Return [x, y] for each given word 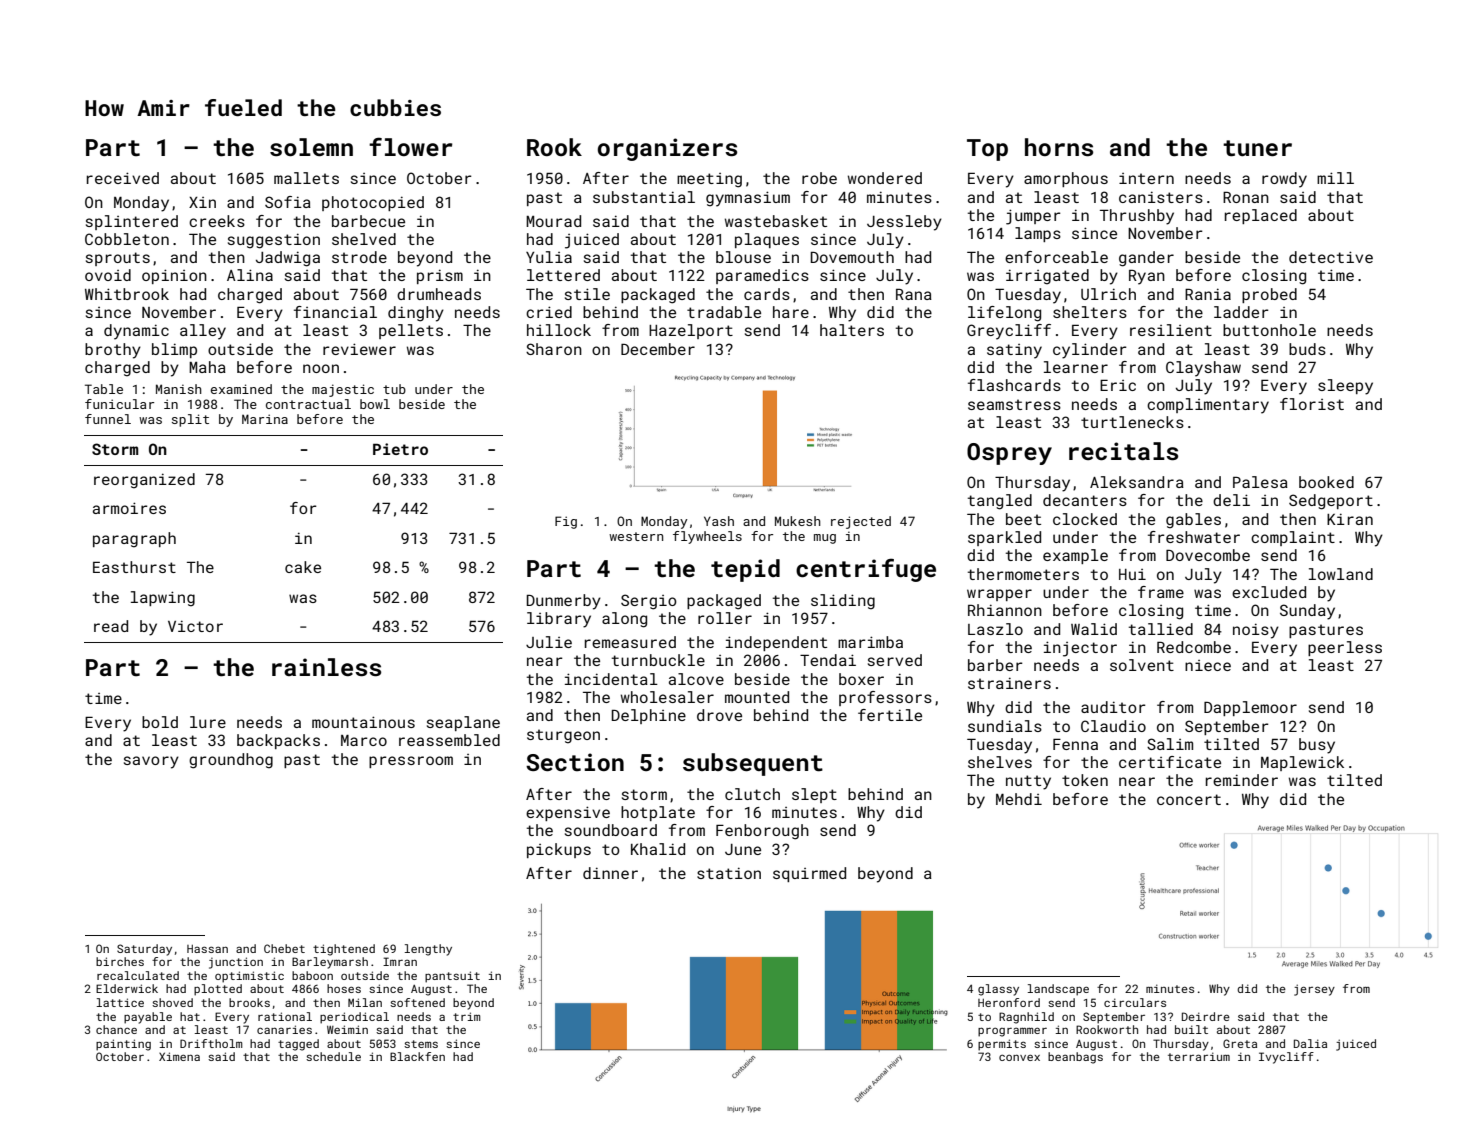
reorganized [144, 481]
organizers [667, 149]
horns [1059, 147]
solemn [311, 147]
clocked [1085, 519]
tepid [745, 570]
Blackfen [417, 1056]
